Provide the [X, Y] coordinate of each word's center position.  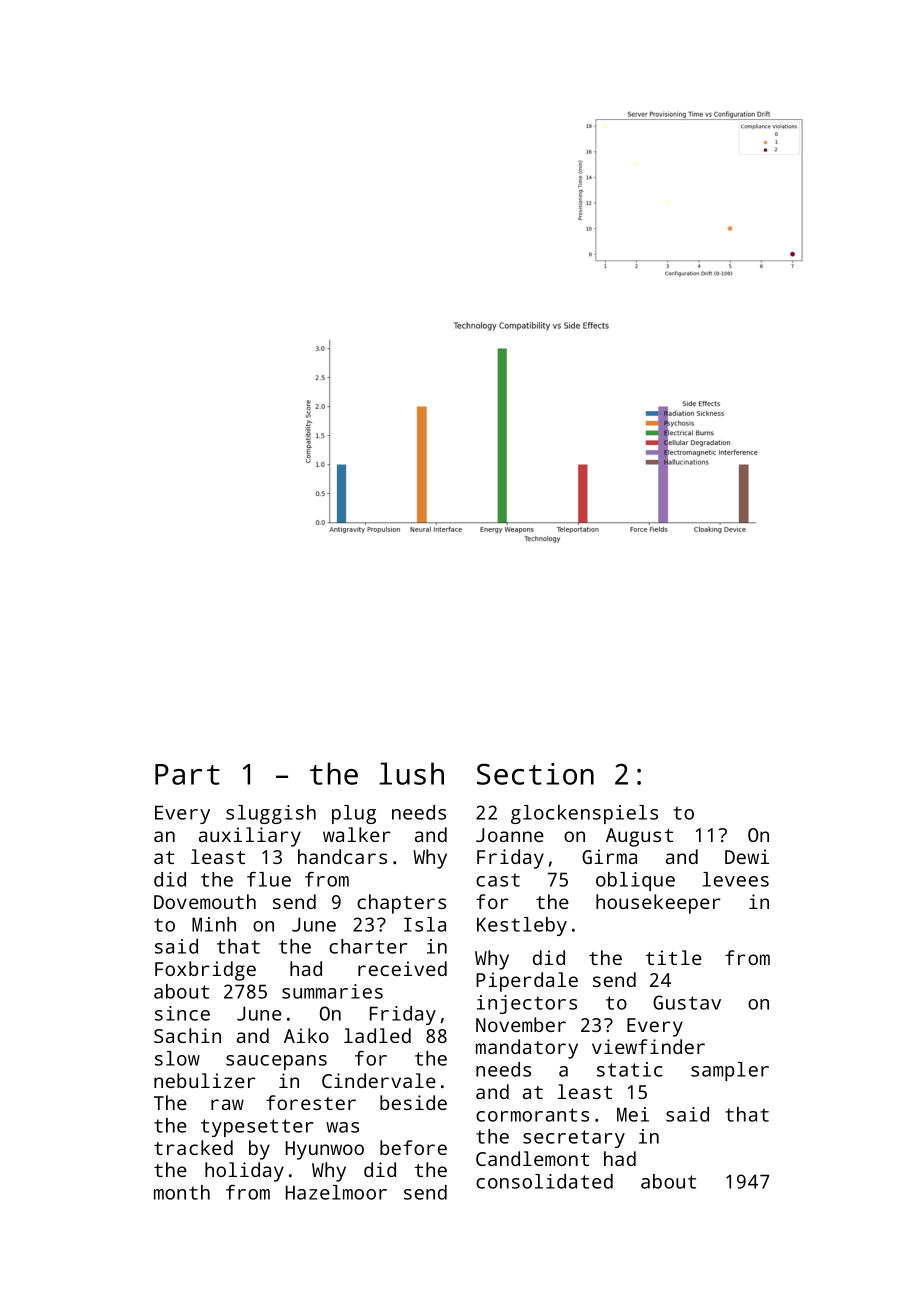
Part [187, 774]
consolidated [544, 1181]
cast [498, 880]
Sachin [187, 1035]
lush [411, 773]
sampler [730, 1071]
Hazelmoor [336, 1192]
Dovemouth [205, 901]
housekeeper [658, 904]
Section [535, 774]
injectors [527, 1004]
